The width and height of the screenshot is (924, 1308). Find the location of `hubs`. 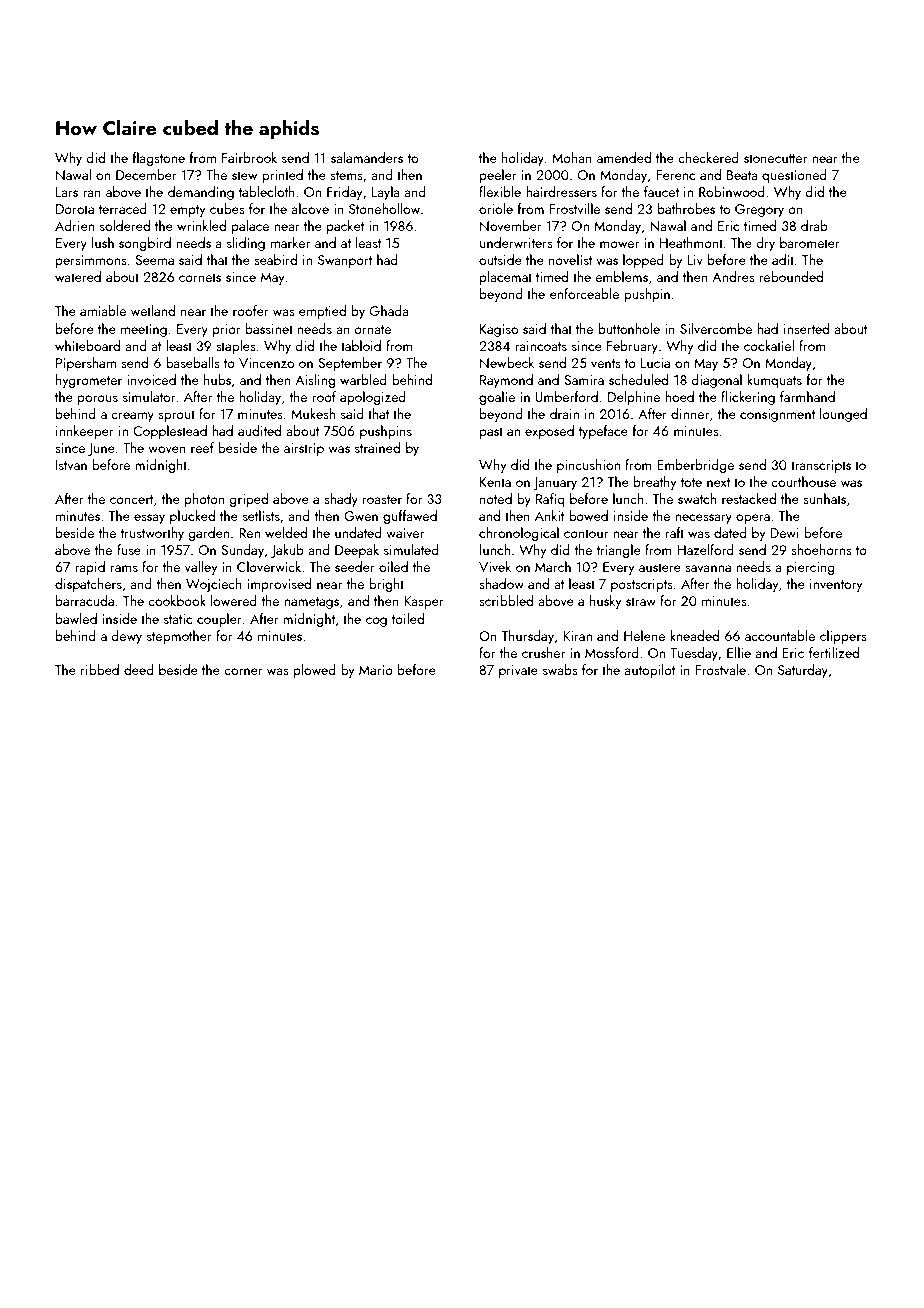

hubs is located at coordinates (217, 379).
